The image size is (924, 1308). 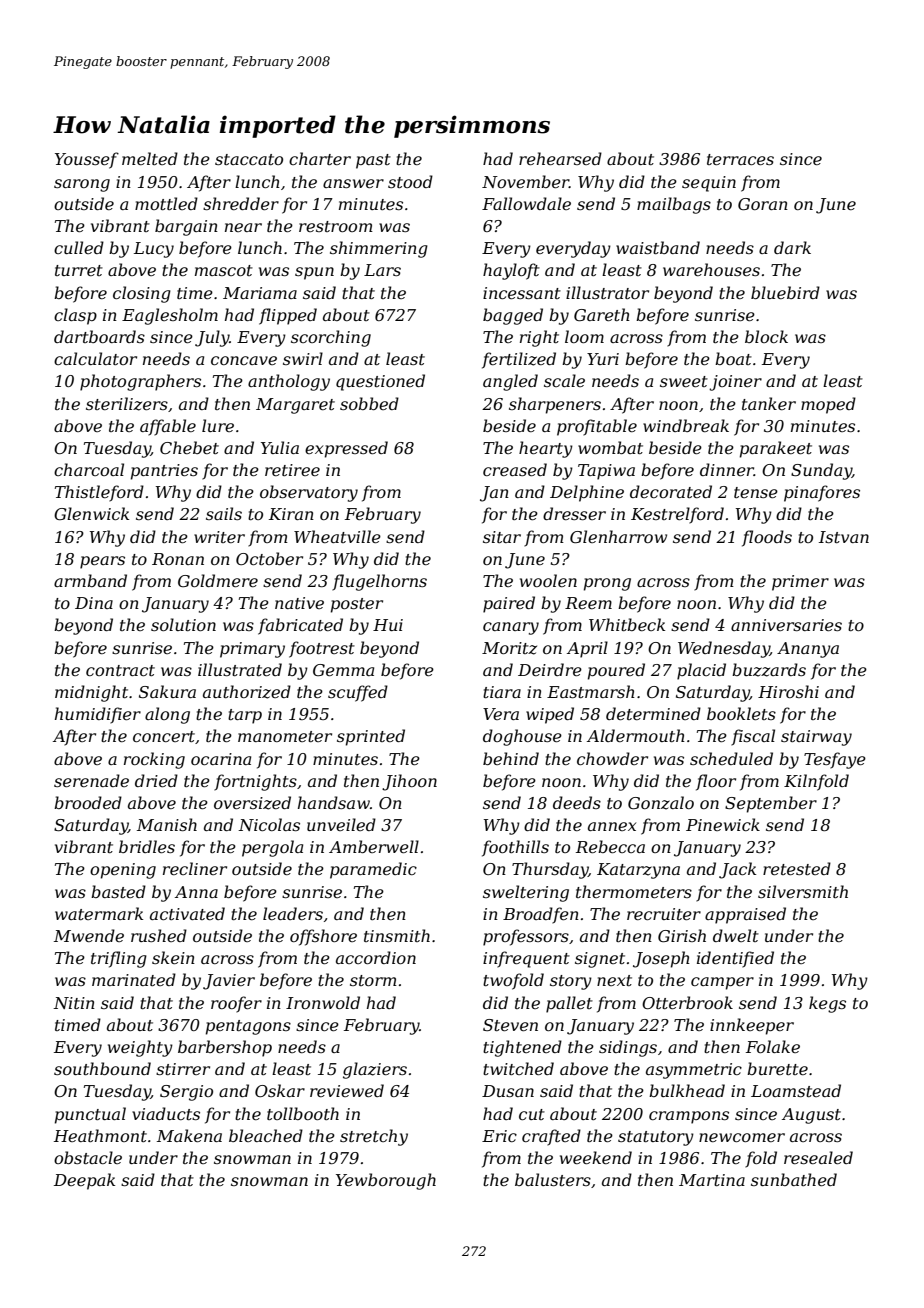 What do you see at coordinates (150, 158) in the image?
I see `melted` at bounding box center [150, 158].
